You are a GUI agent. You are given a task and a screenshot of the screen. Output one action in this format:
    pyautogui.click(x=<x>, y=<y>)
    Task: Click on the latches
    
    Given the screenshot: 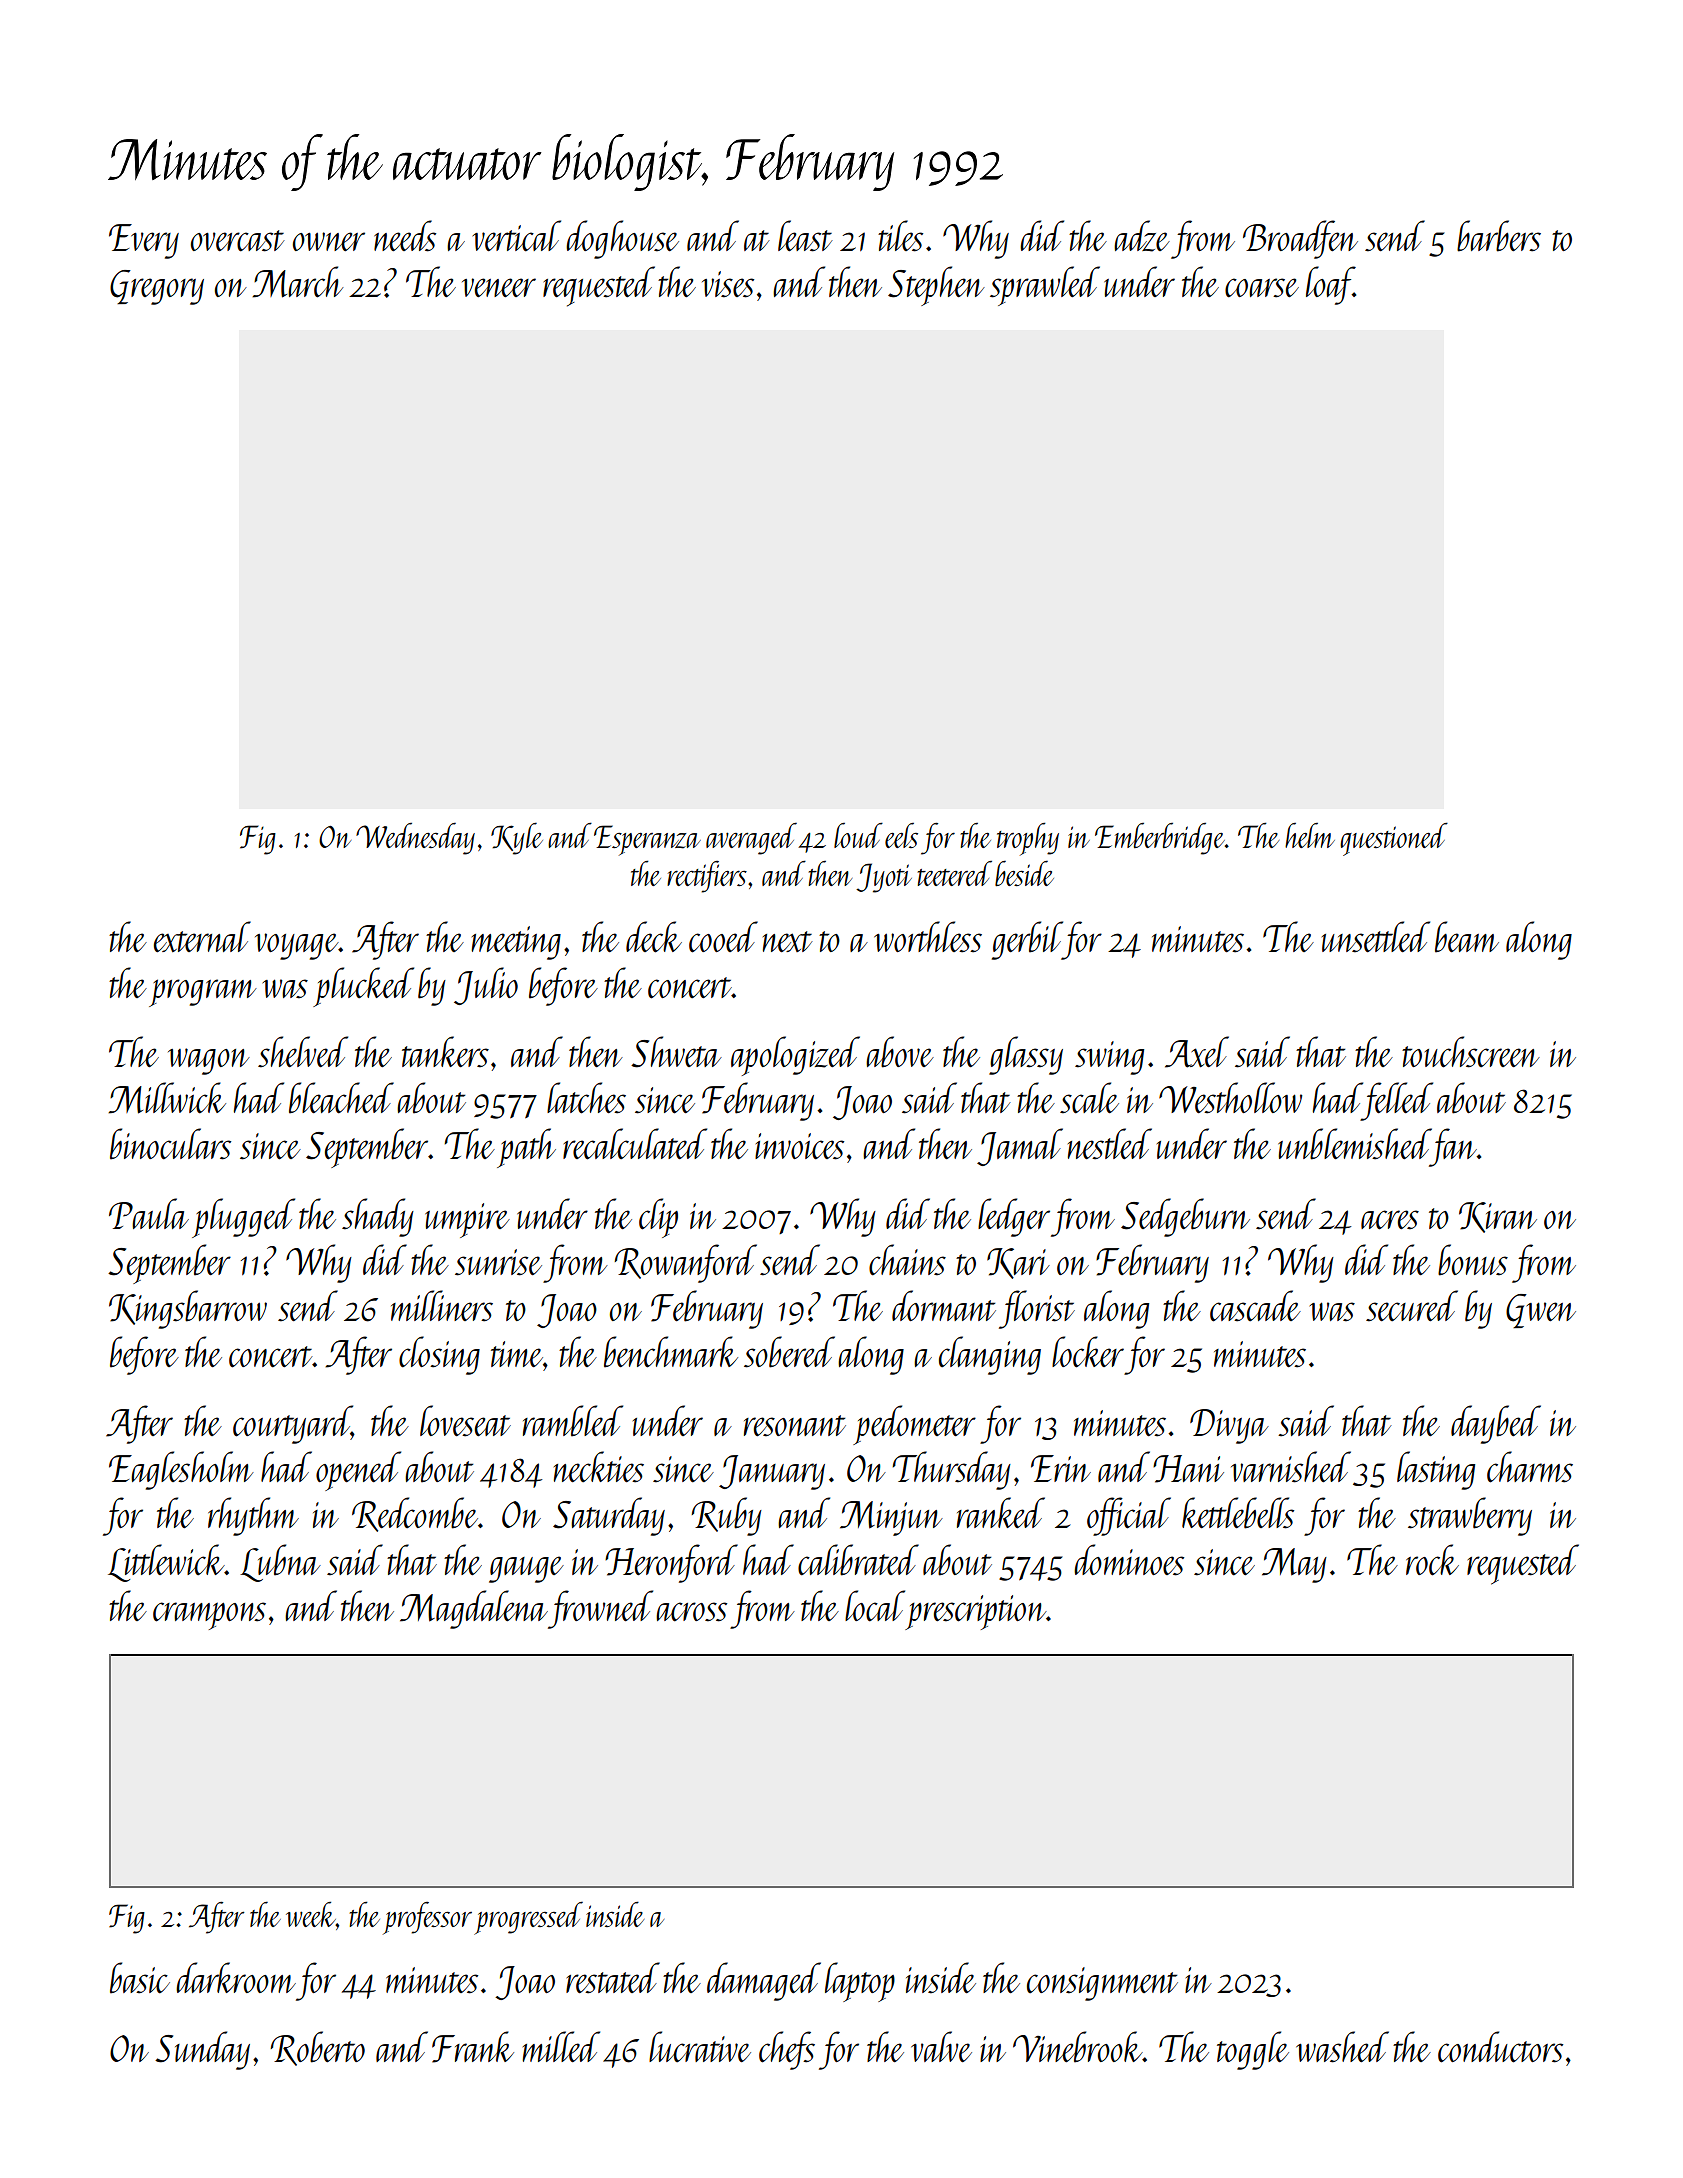 What is the action you would take?
    pyautogui.click(x=586, y=1098)
